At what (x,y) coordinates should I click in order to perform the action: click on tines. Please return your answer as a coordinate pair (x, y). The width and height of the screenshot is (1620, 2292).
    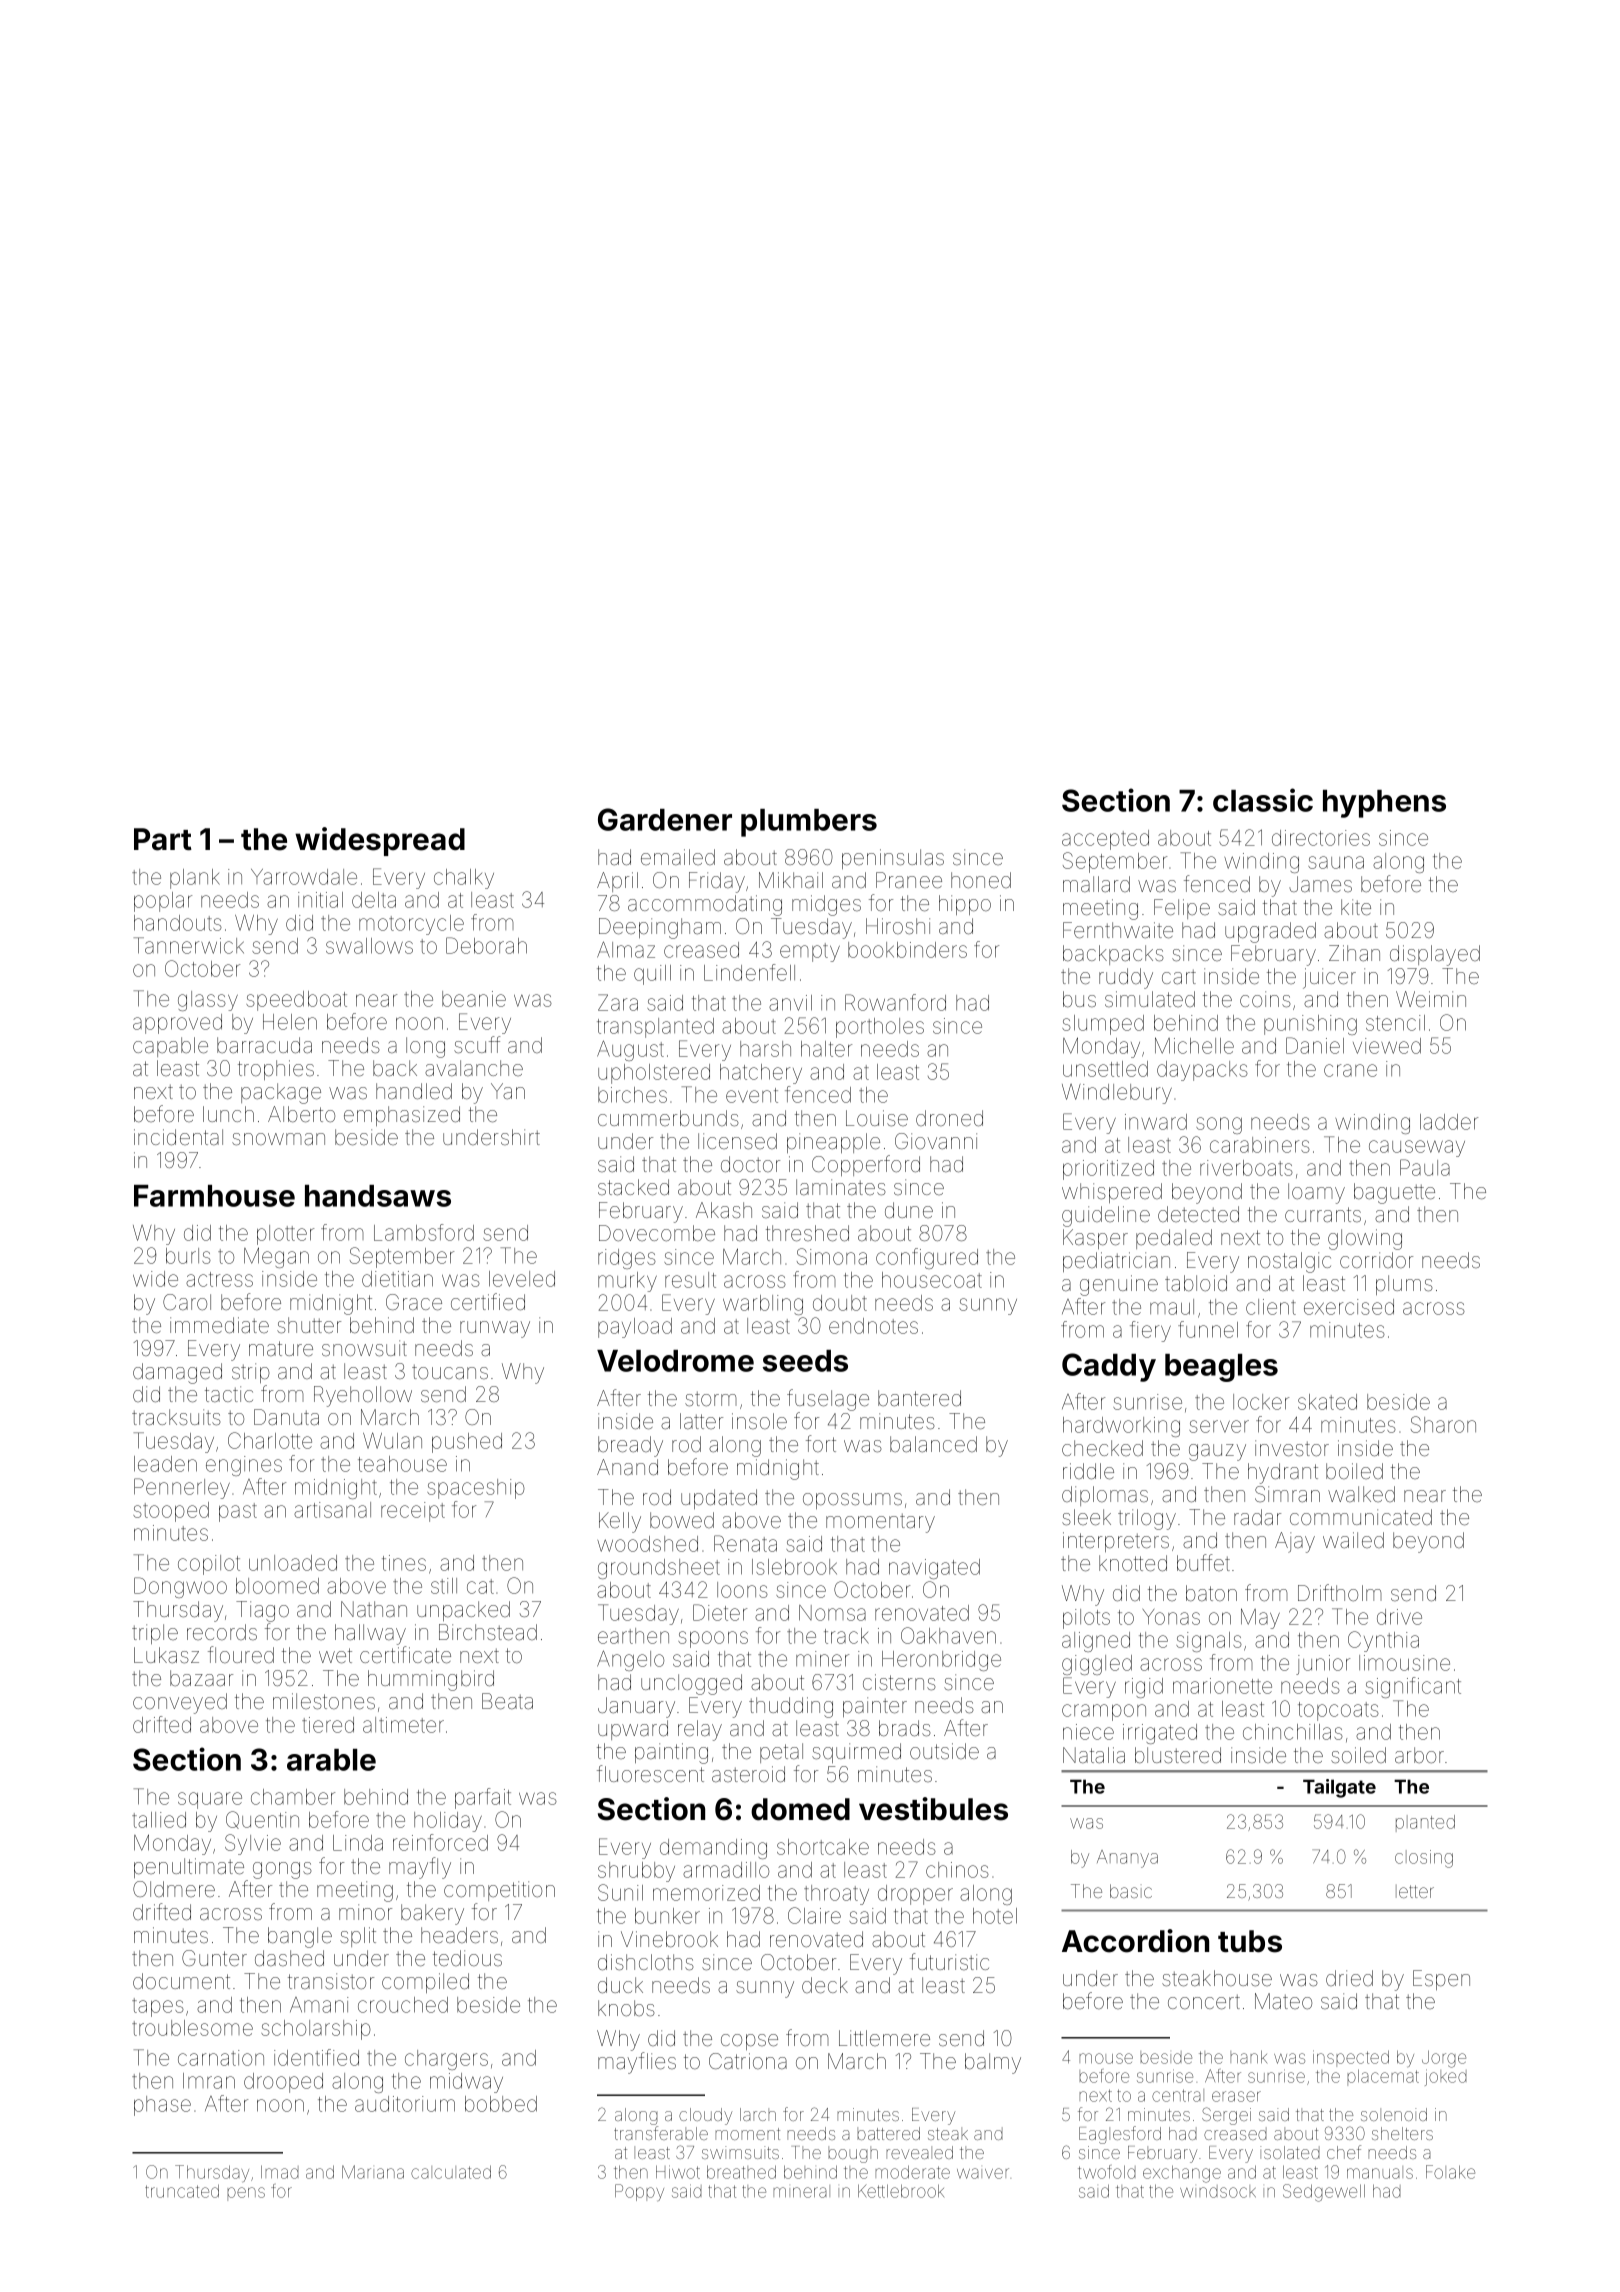
    Looking at the image, I should click on (404, 1563).
